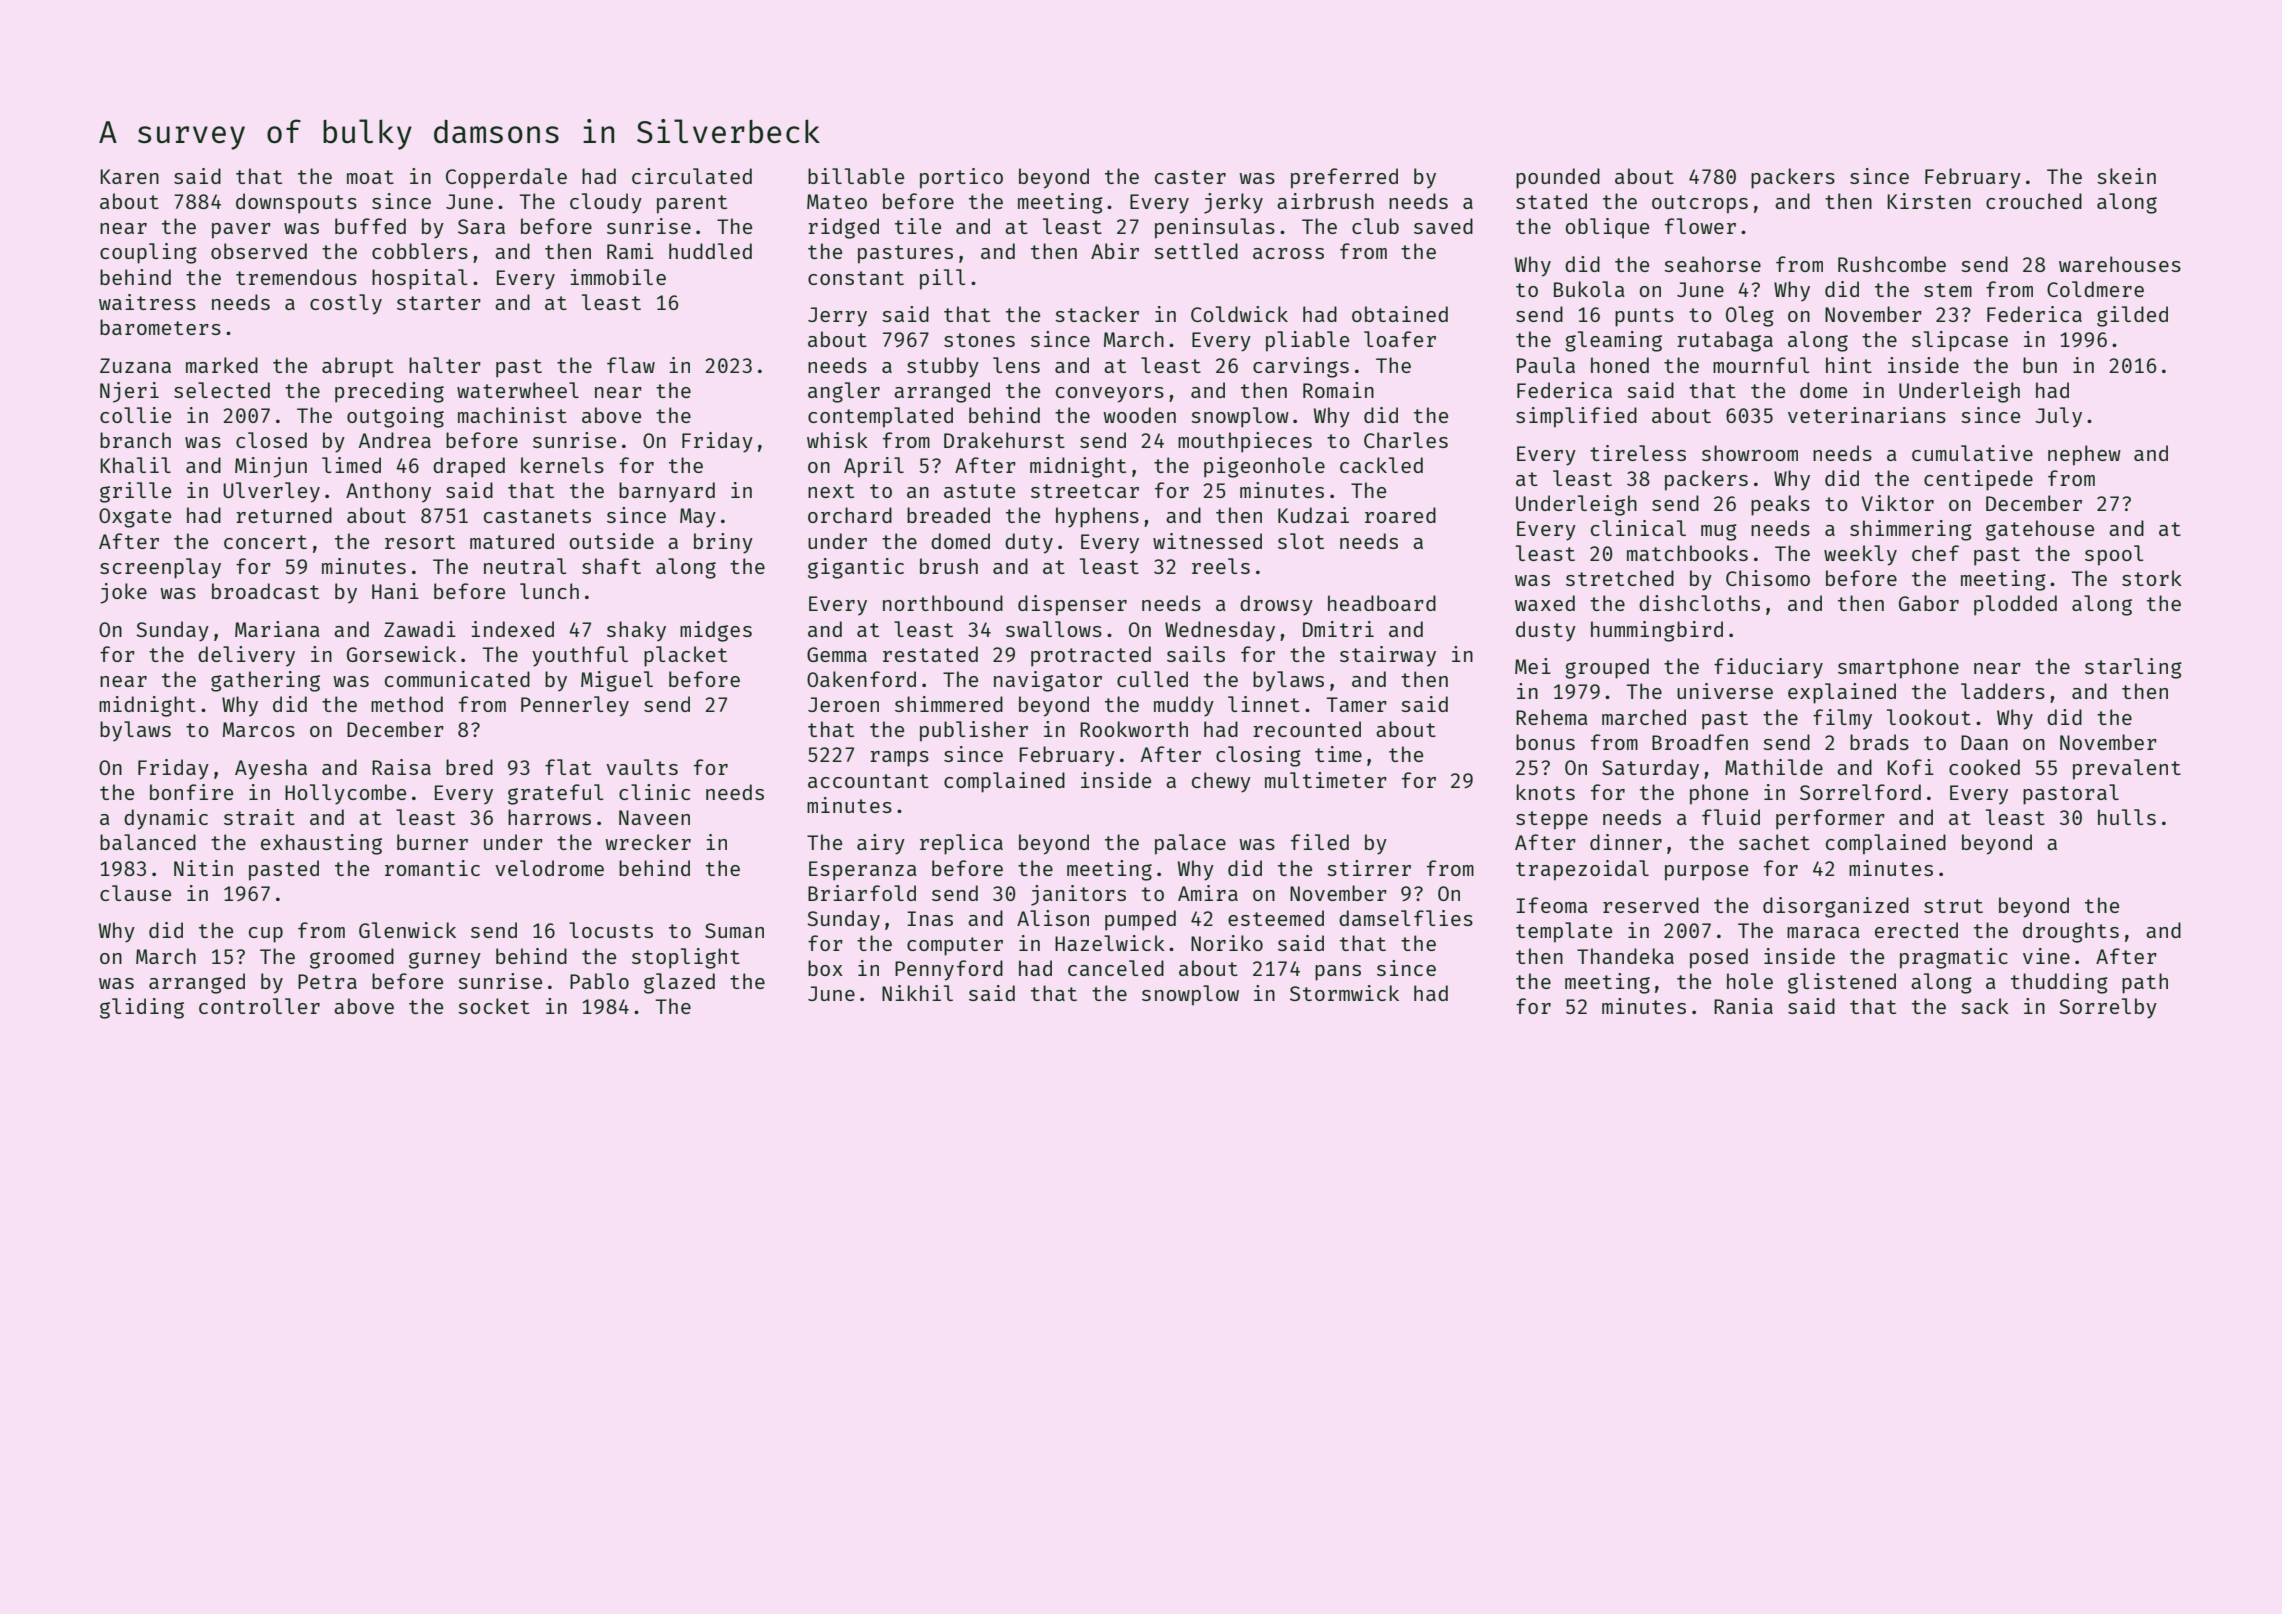 Image resolution: width=2282 pixels, height=1614 pixels. What do you see at coordinates (636, 631) in the screenshot?
I see `shaky` at bounding box center [636, 631].
